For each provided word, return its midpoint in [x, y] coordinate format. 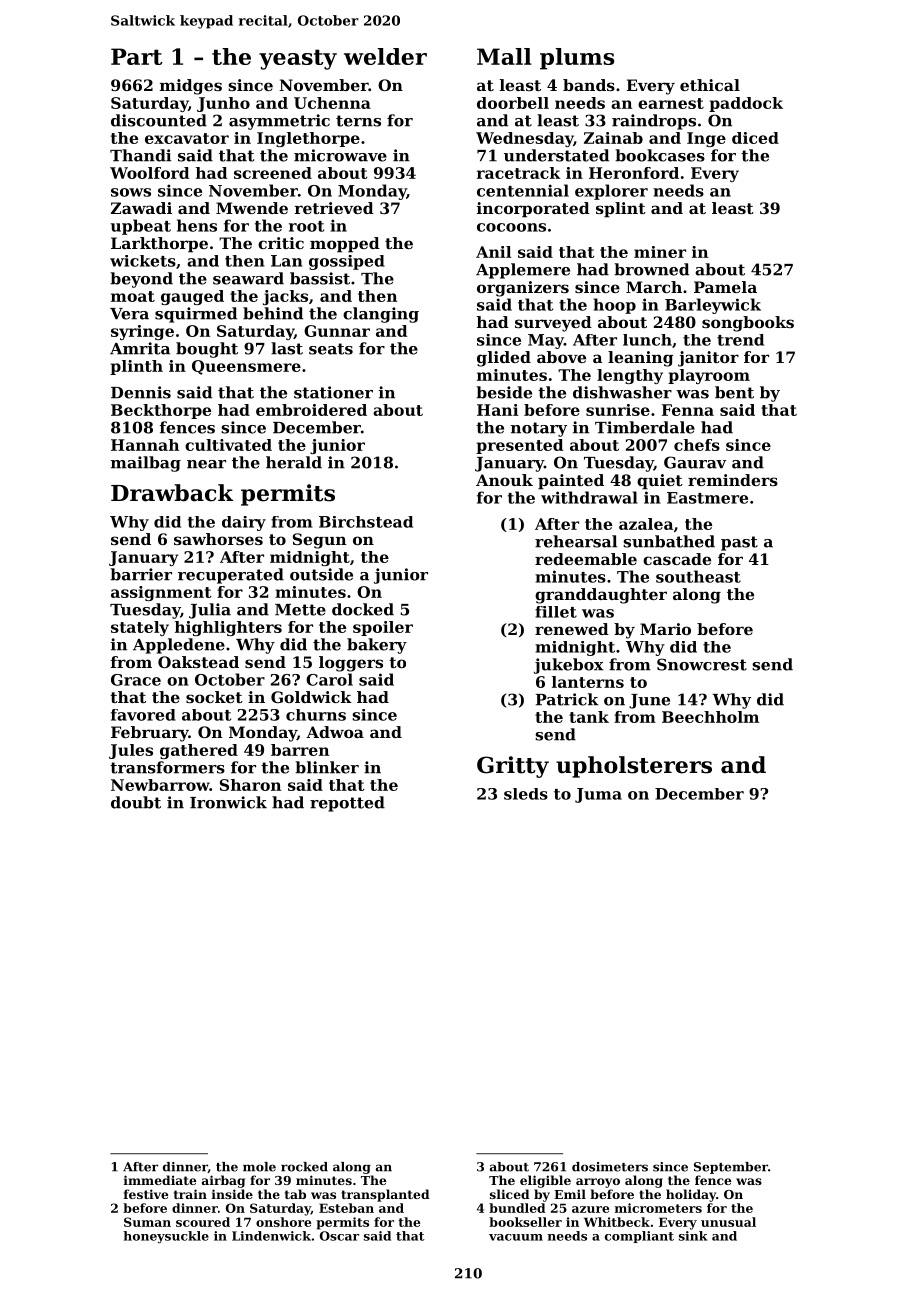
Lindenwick [271, 1236]
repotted [347, 804]
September [731, 1168]
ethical [710, 85]
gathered [199, 751]
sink [693, 1236]
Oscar [339, 1236]
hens [197, 225]
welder [385, 56]
